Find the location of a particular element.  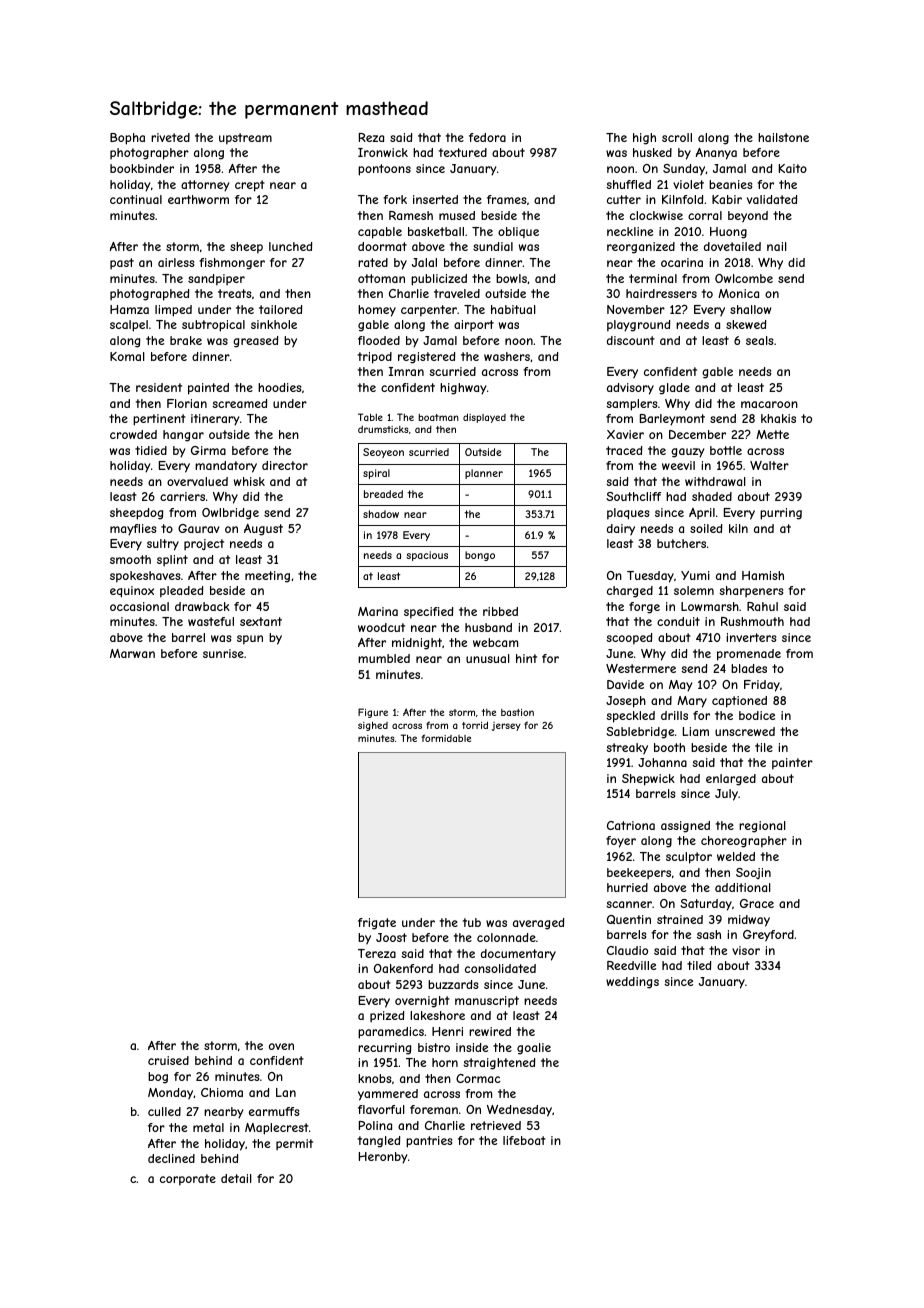

Owlbridge is located at coordinates (230, 514).
